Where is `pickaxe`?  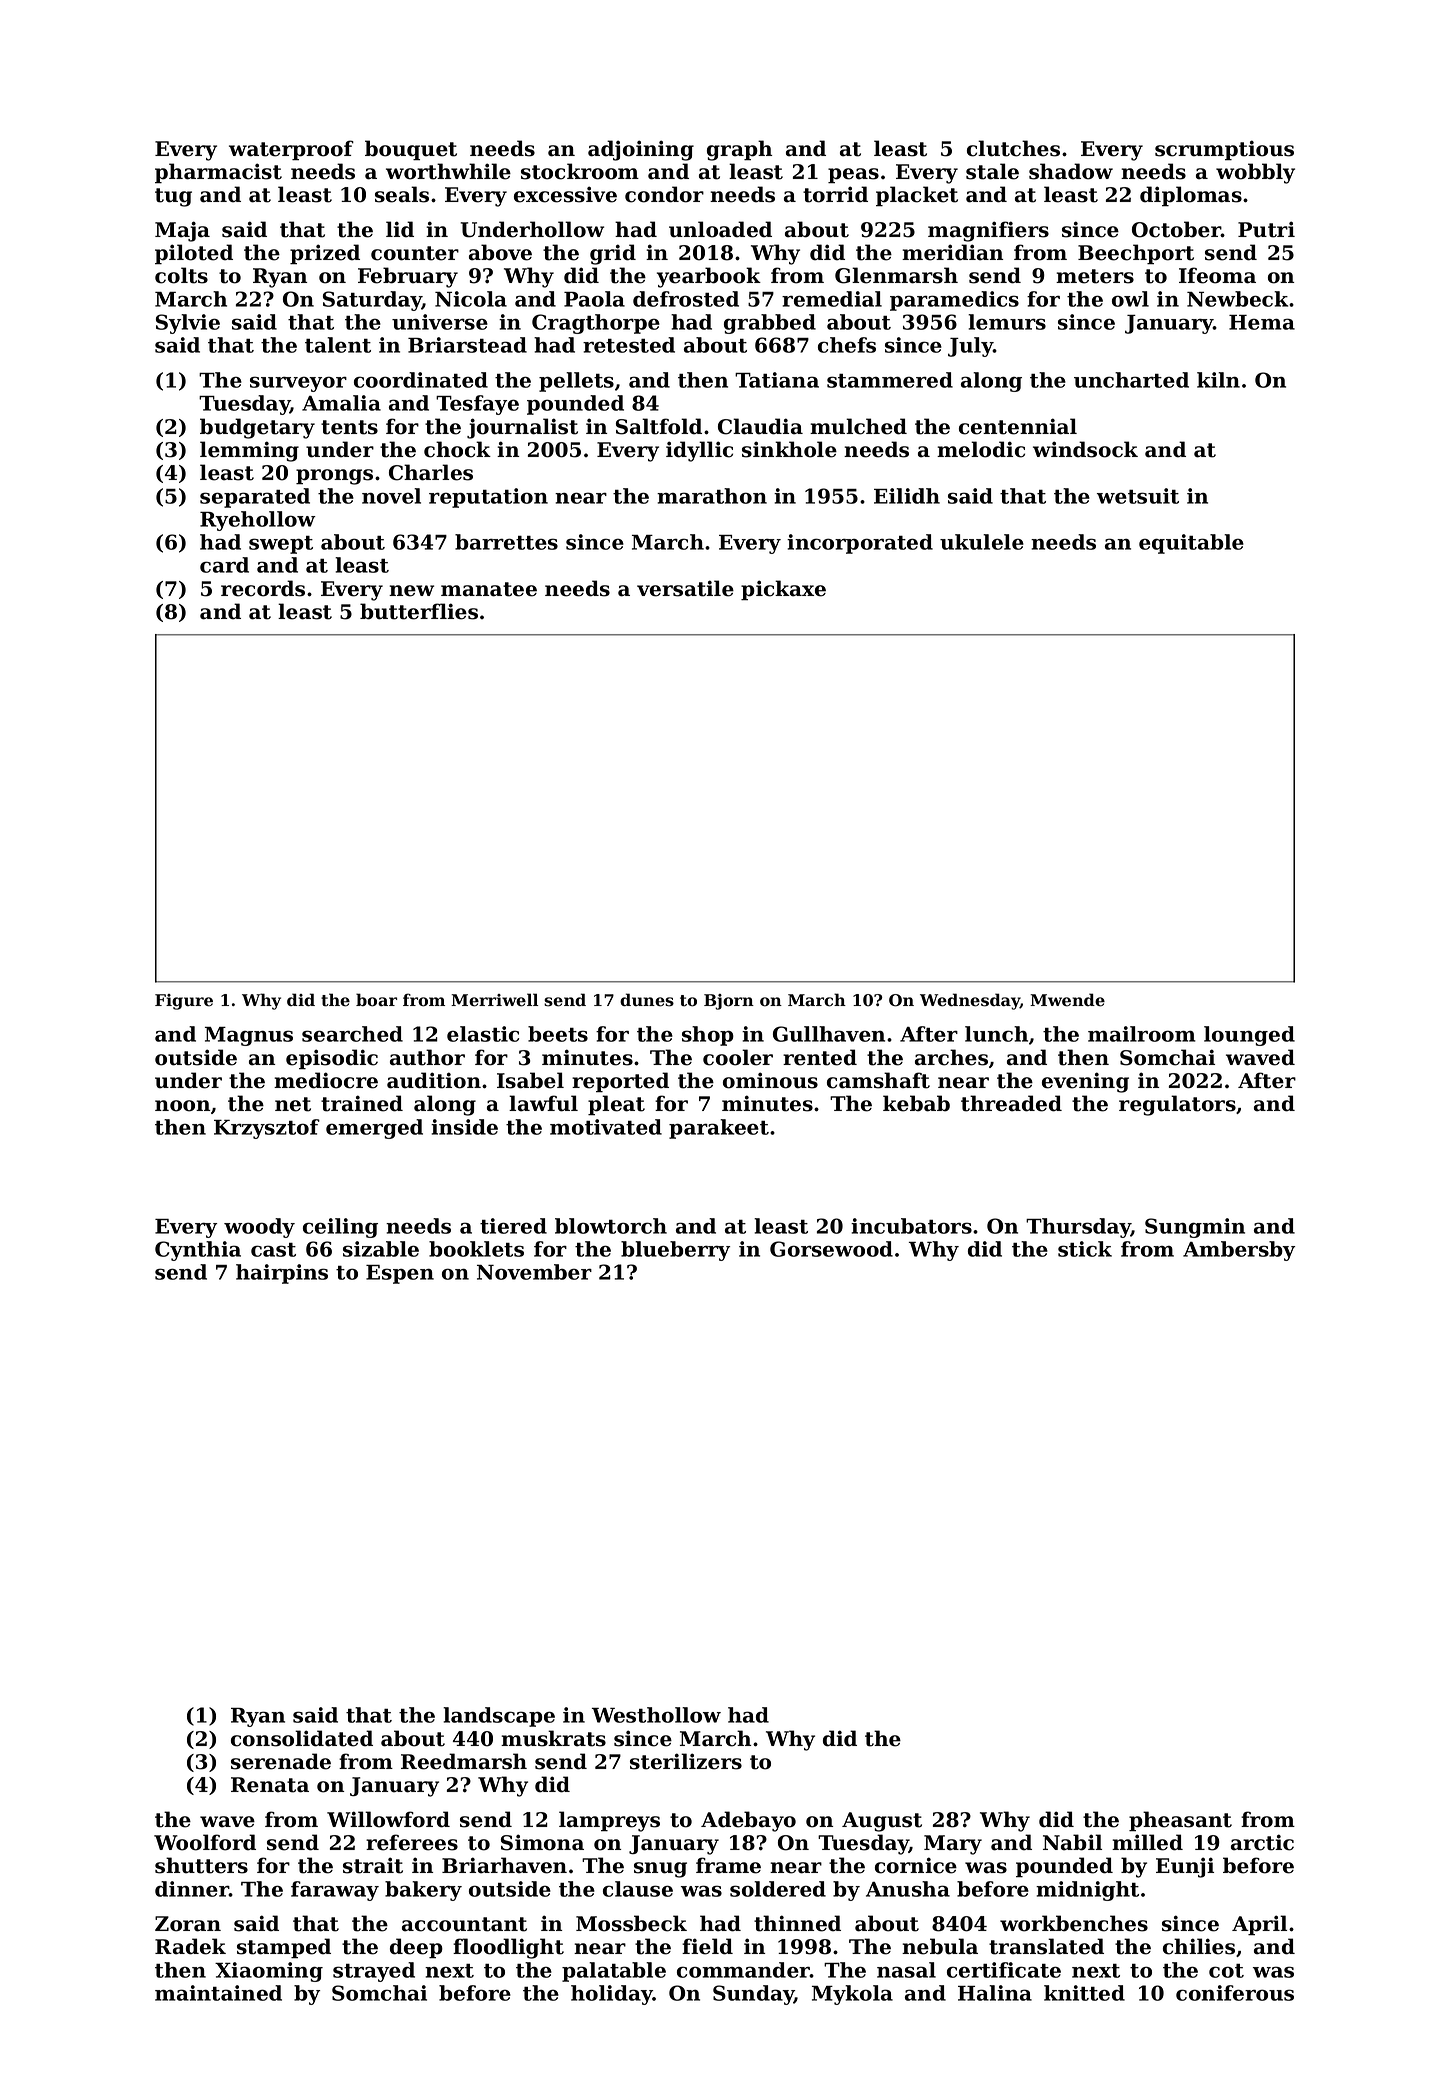 pickaxe is located at coordinates (783, 590).
